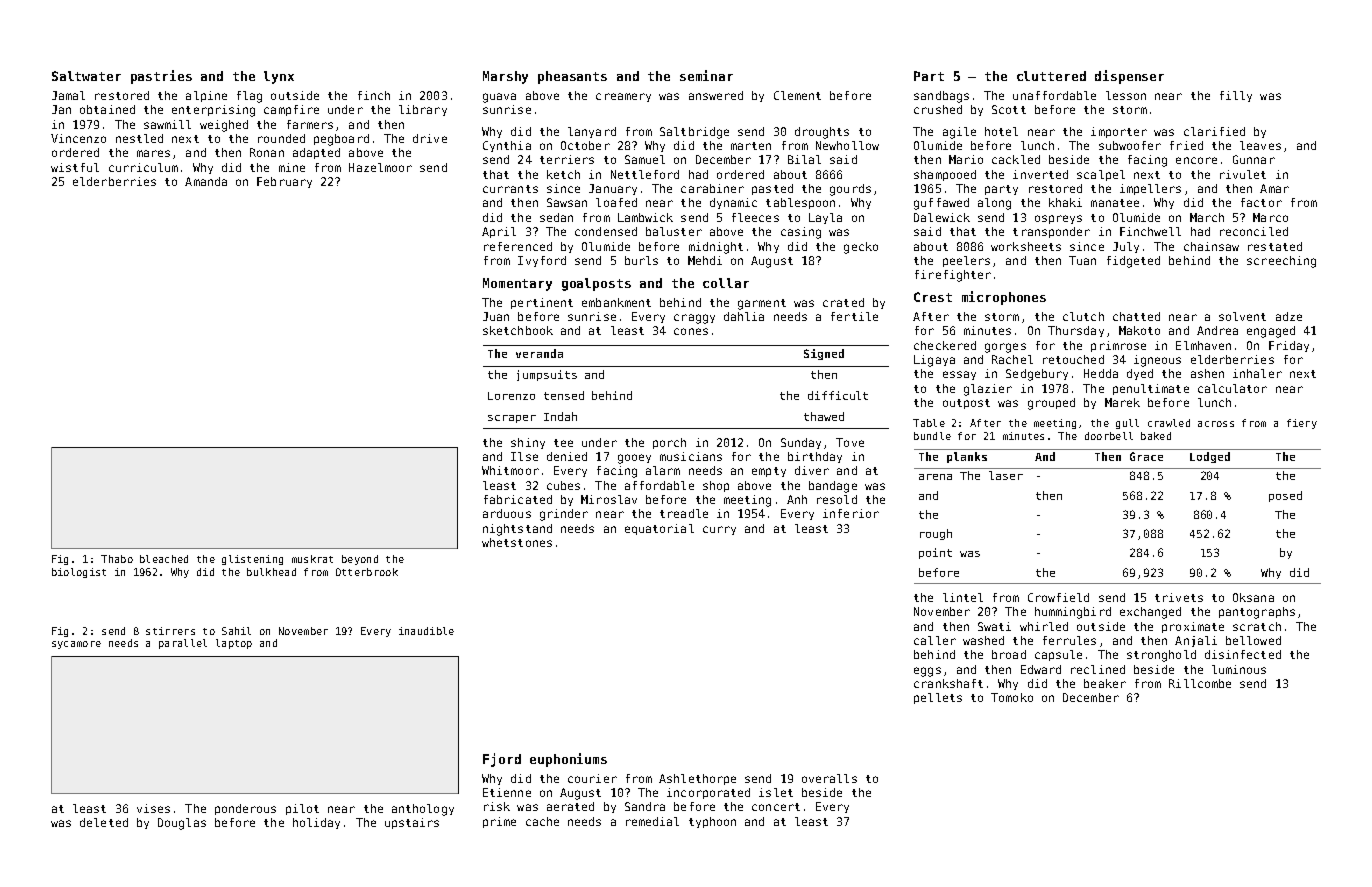  Describe the element at coordinates (567, 159) in the screenshot. I see `terriers` at that location.
